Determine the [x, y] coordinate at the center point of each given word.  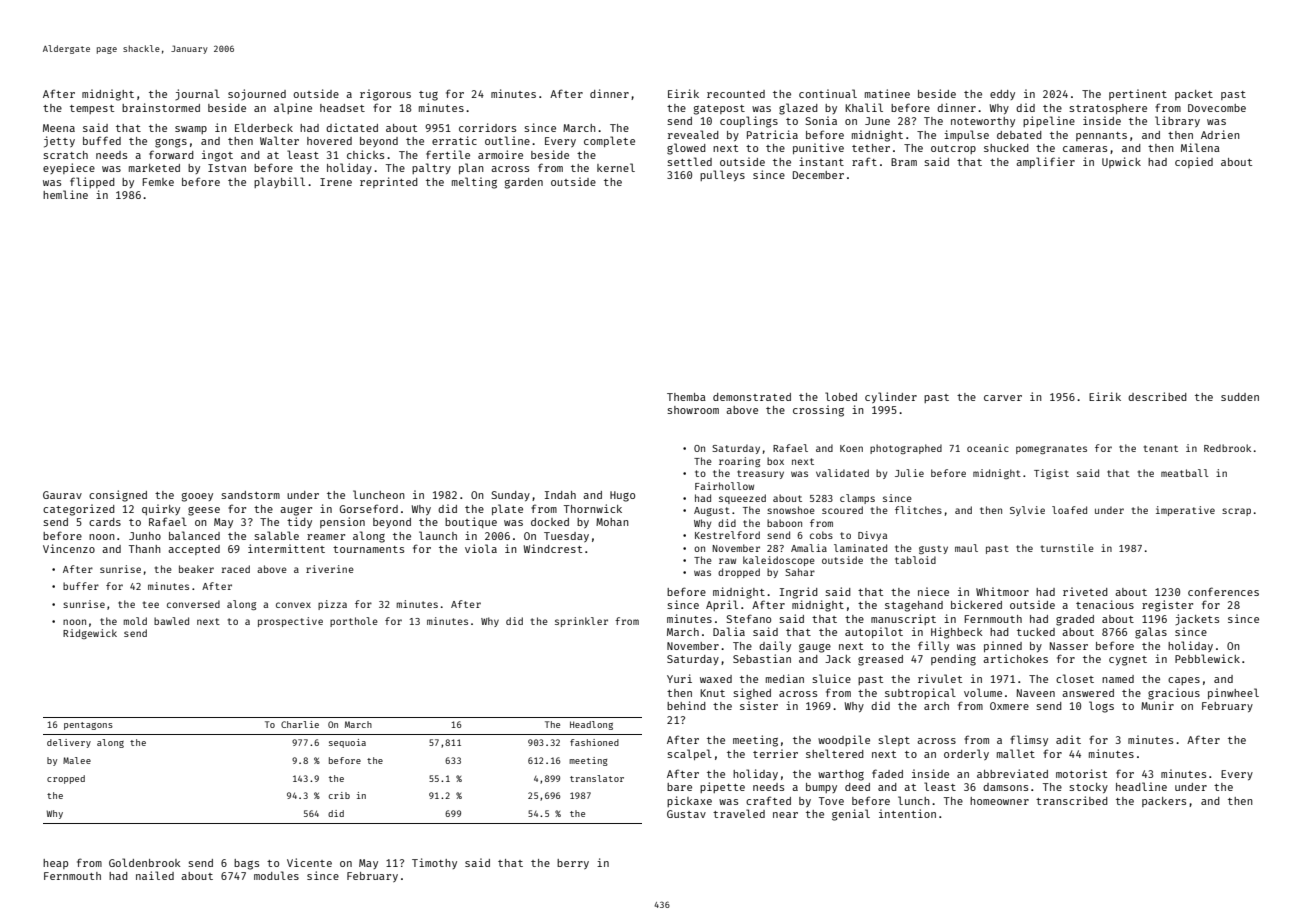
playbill [279, 182]
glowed [686, 149]
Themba [686, 397]
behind [686, 705]
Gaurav [62, 495]
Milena [1200, 147]
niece [933, 591]
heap [55, 864]
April [722, 605]
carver [1003, 398]
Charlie [300, 724]
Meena [59, 128]
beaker [196, 569]
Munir [1157, 705]
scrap [1236, 512]
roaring [739, 462]
